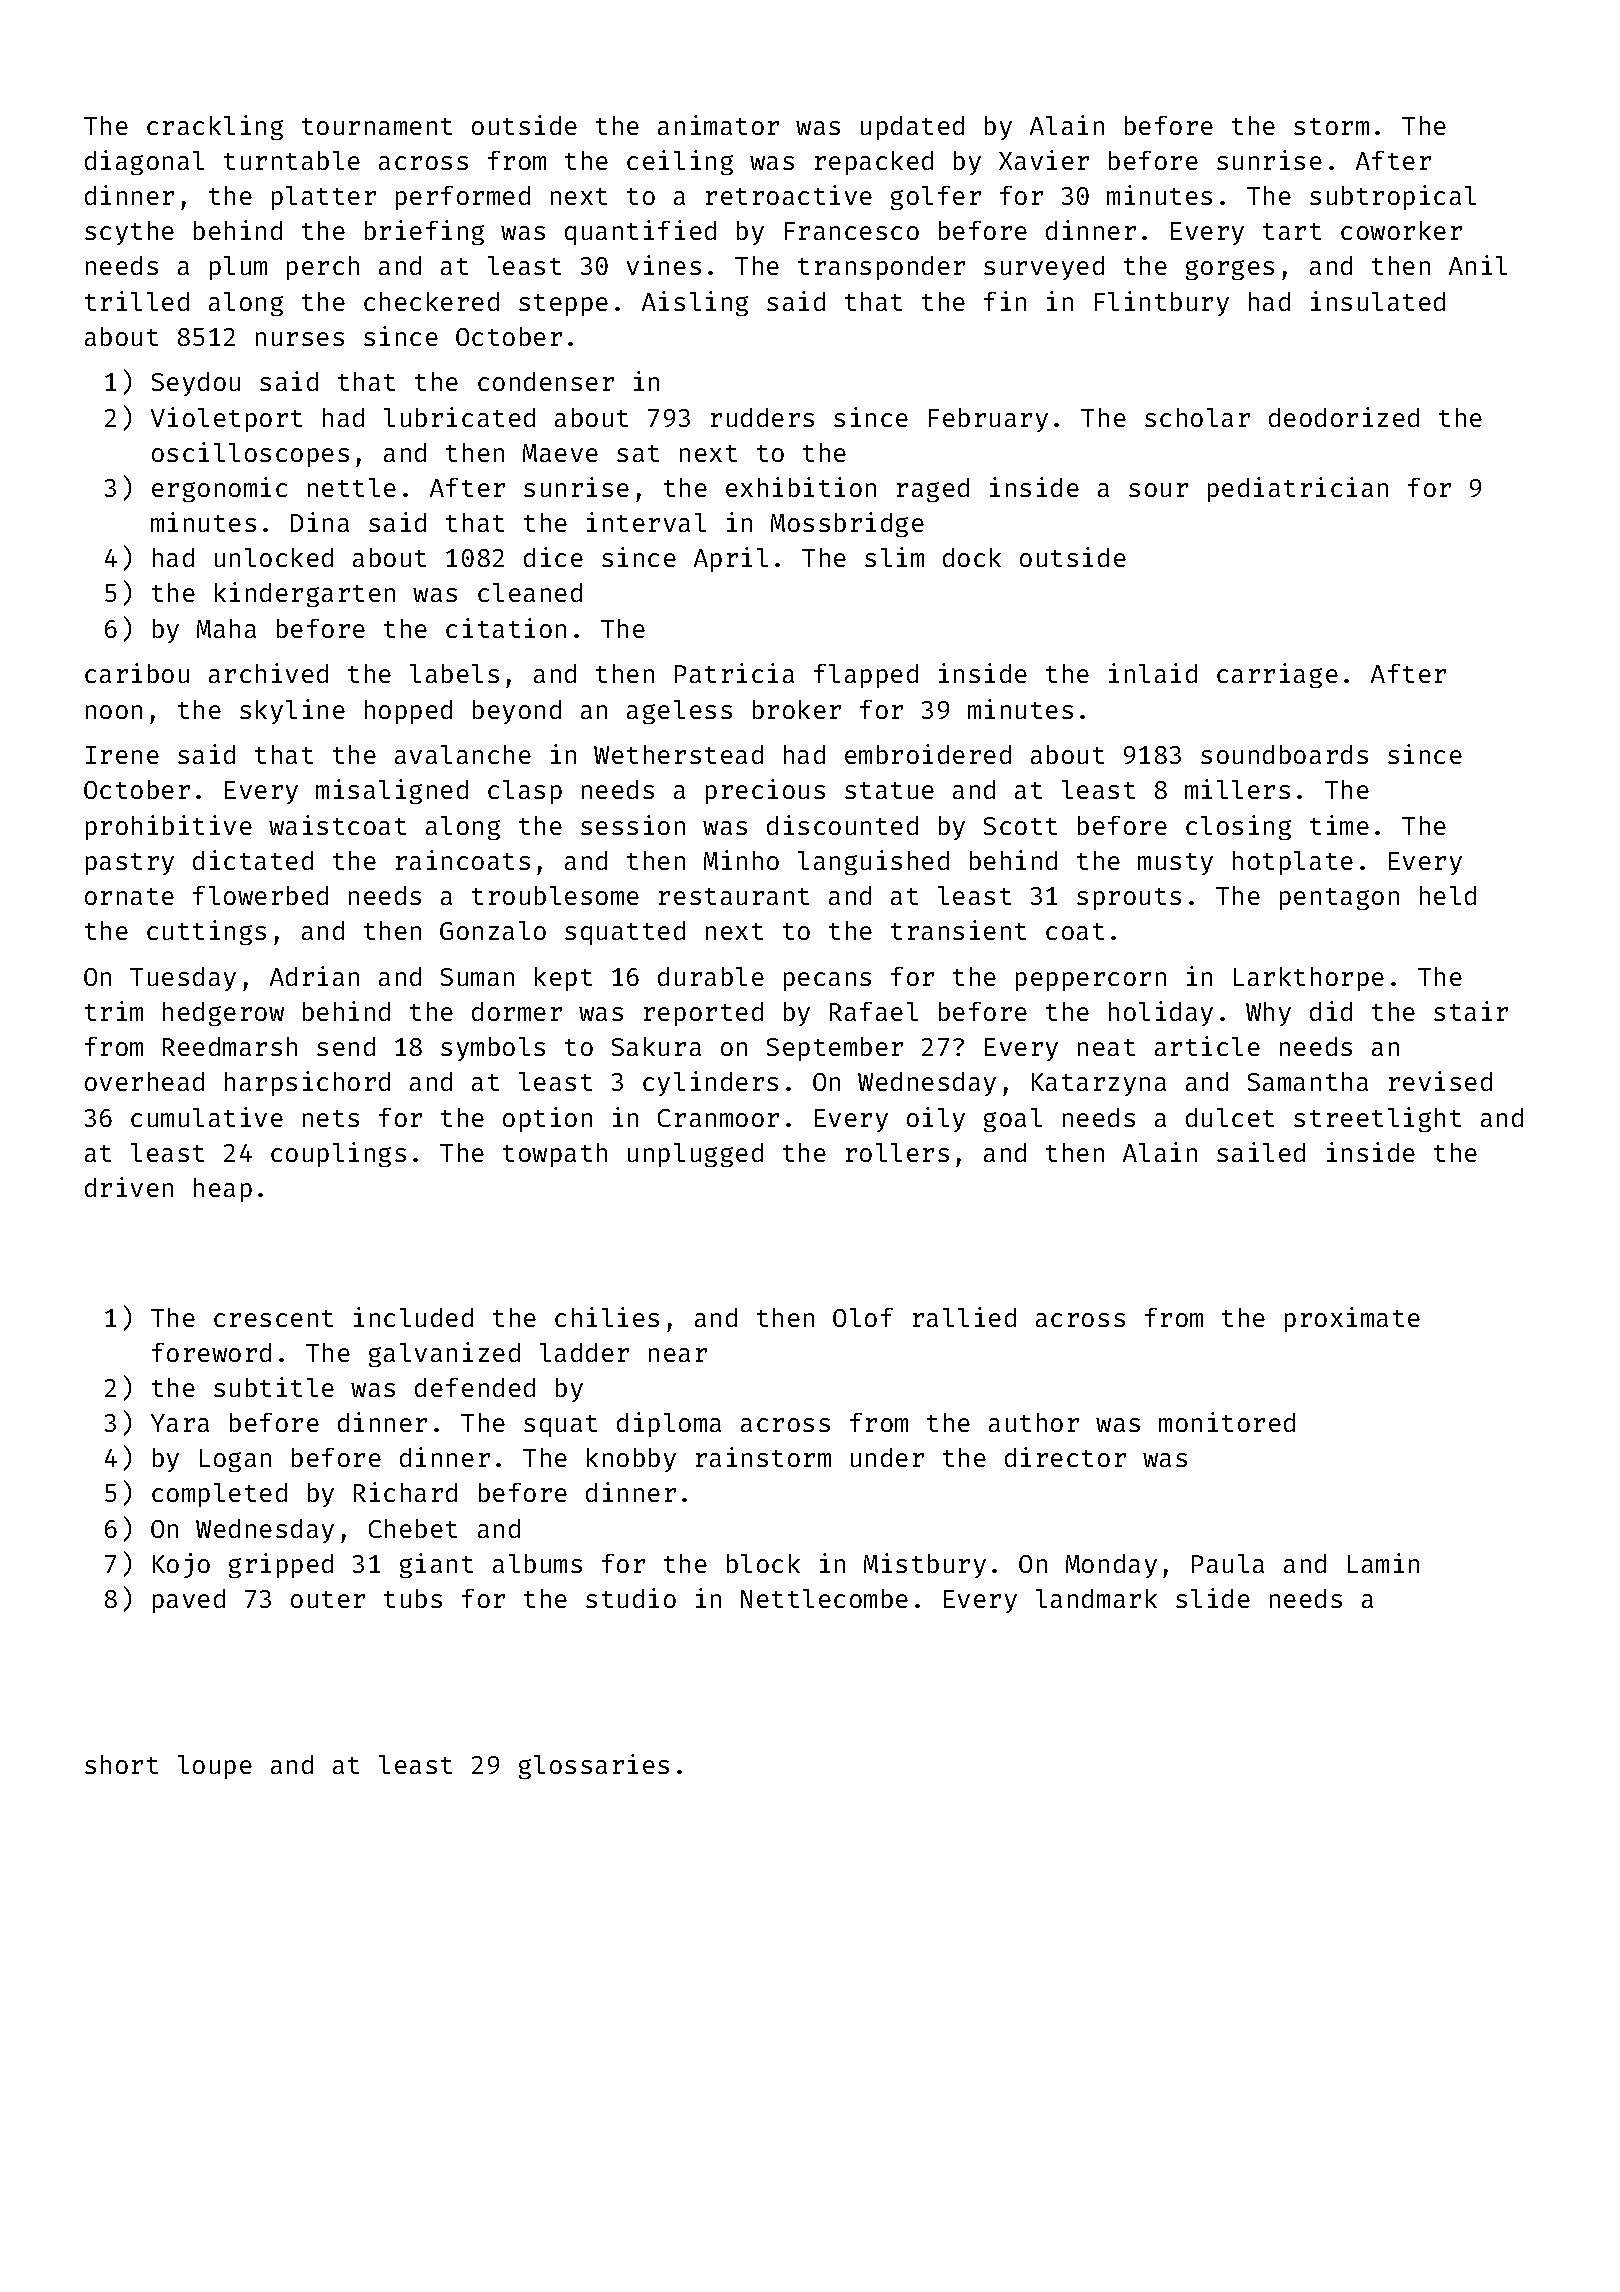  I want to click on briefing, so click(424, 232).
